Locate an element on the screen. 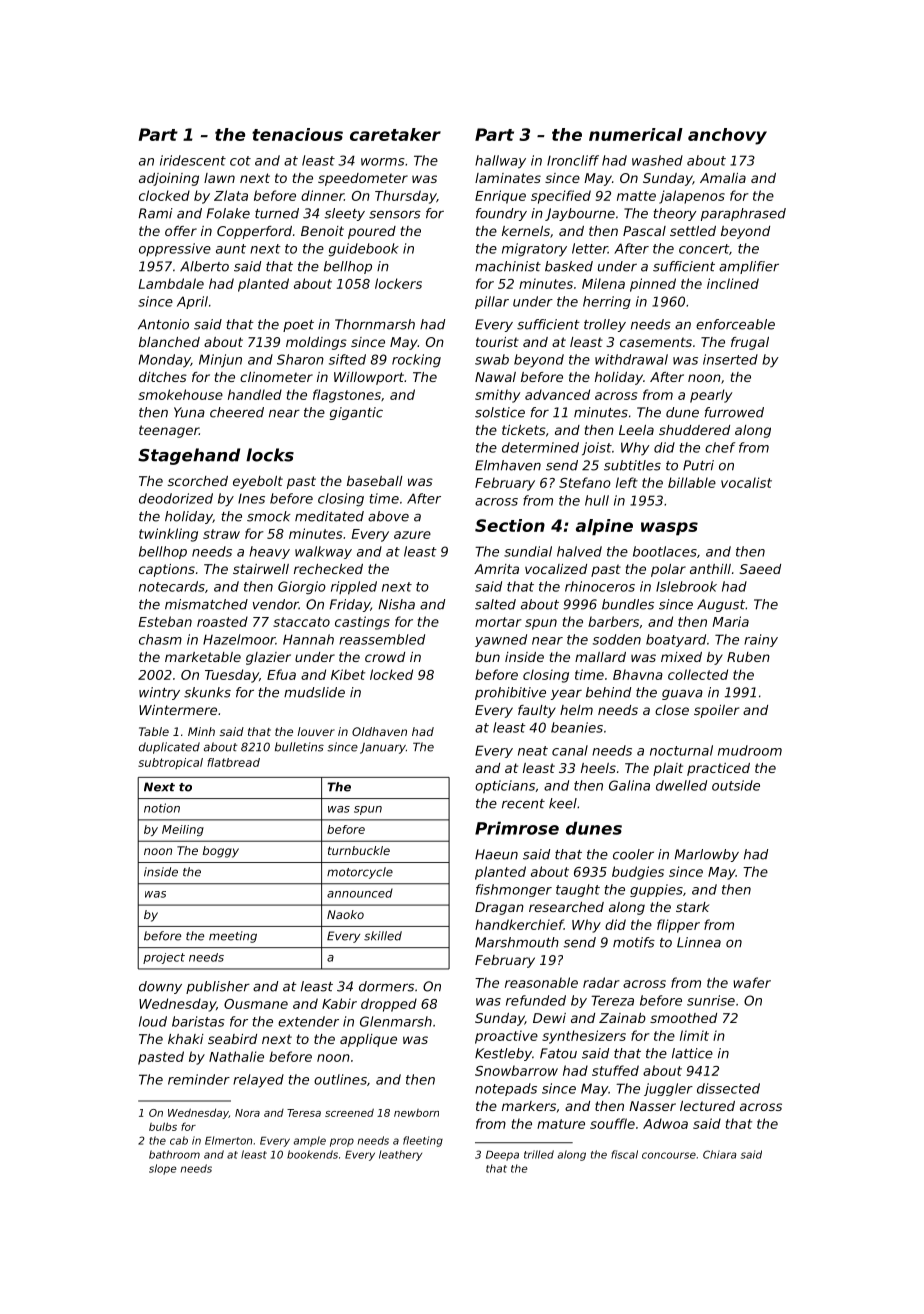 Image resolution: width=924 pixels, height=1314 pixels. Kestleby is located at coordinates (503, 1054).
